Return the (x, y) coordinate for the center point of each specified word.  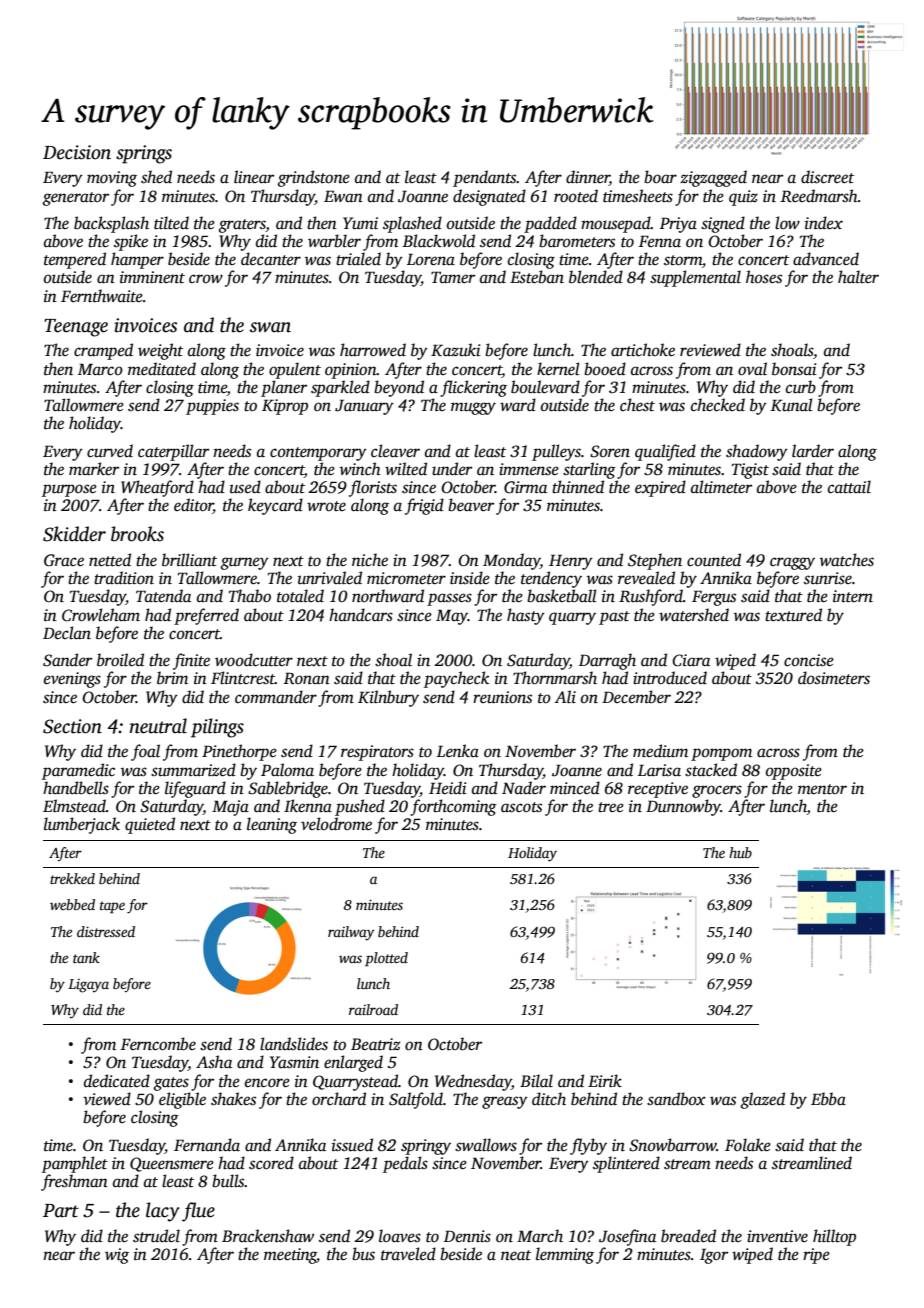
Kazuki (456, 350)
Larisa (659, 770)
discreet (827, 177)
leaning (272, 825)
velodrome (336, 823)
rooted (576, 196)
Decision (77, 152)
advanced (826, 259)
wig (117, 1256)
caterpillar (173, 452)
